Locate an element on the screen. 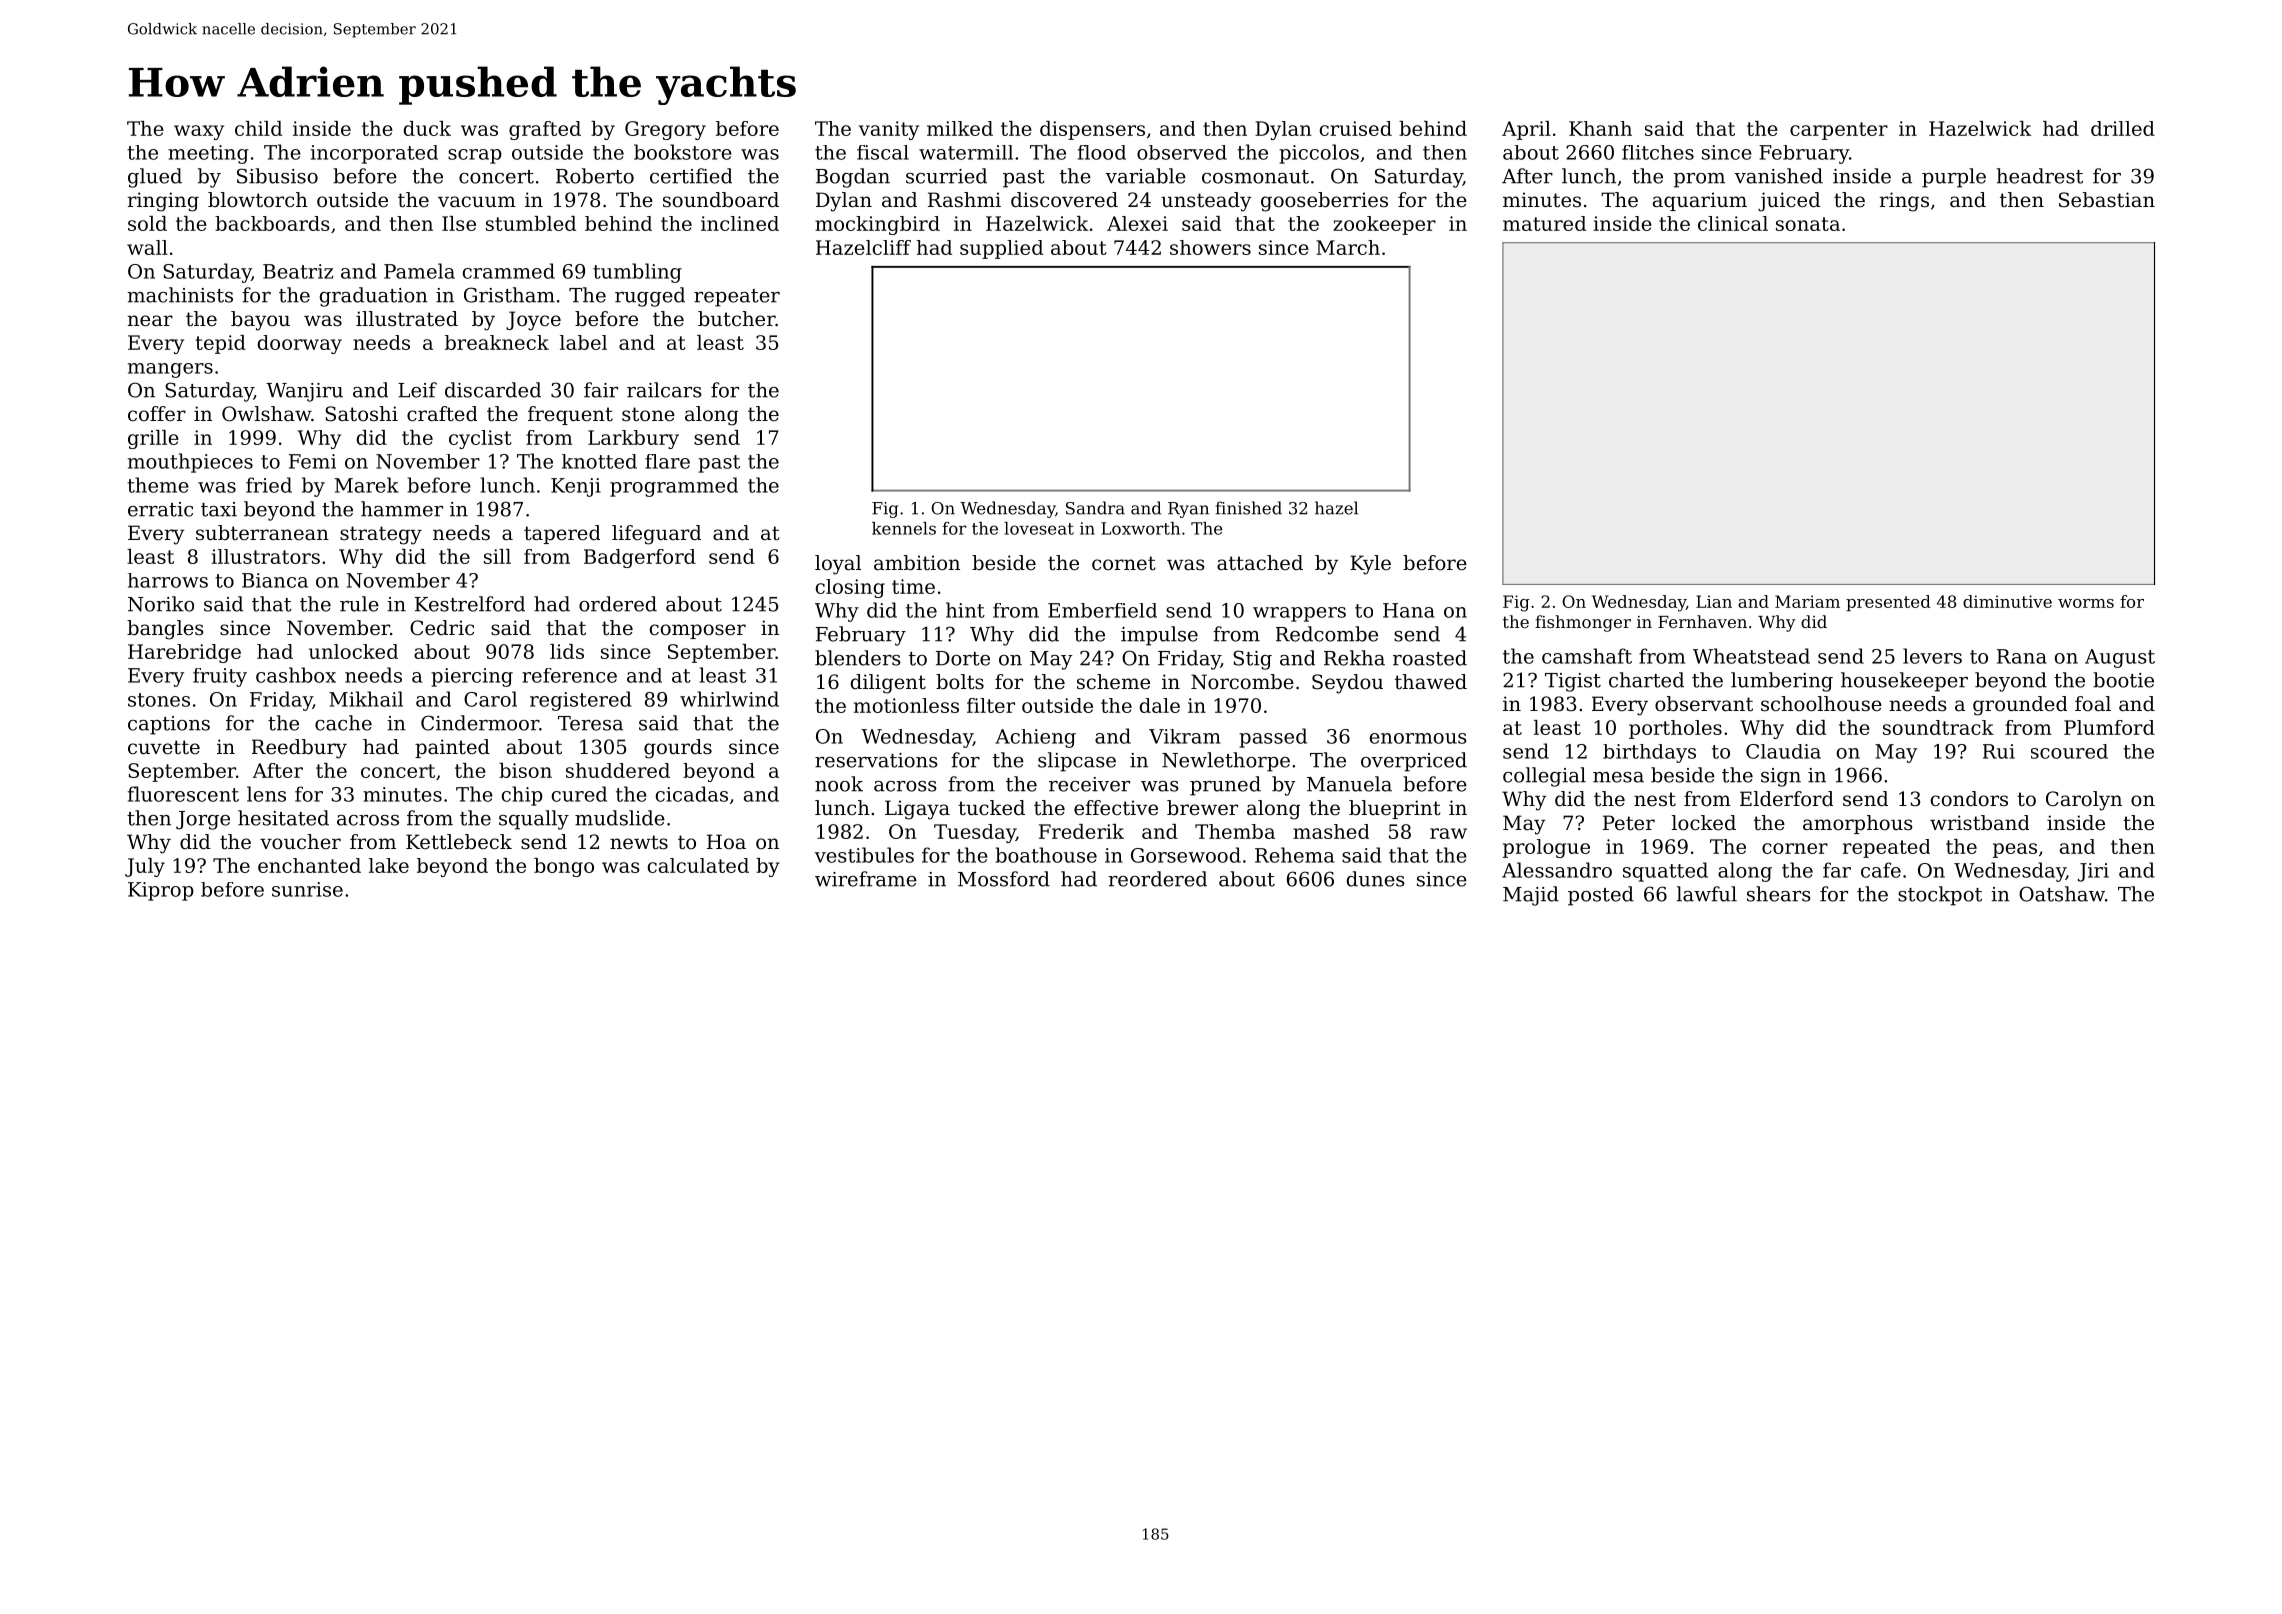  wristband is located at coordinates (1979, 823).
